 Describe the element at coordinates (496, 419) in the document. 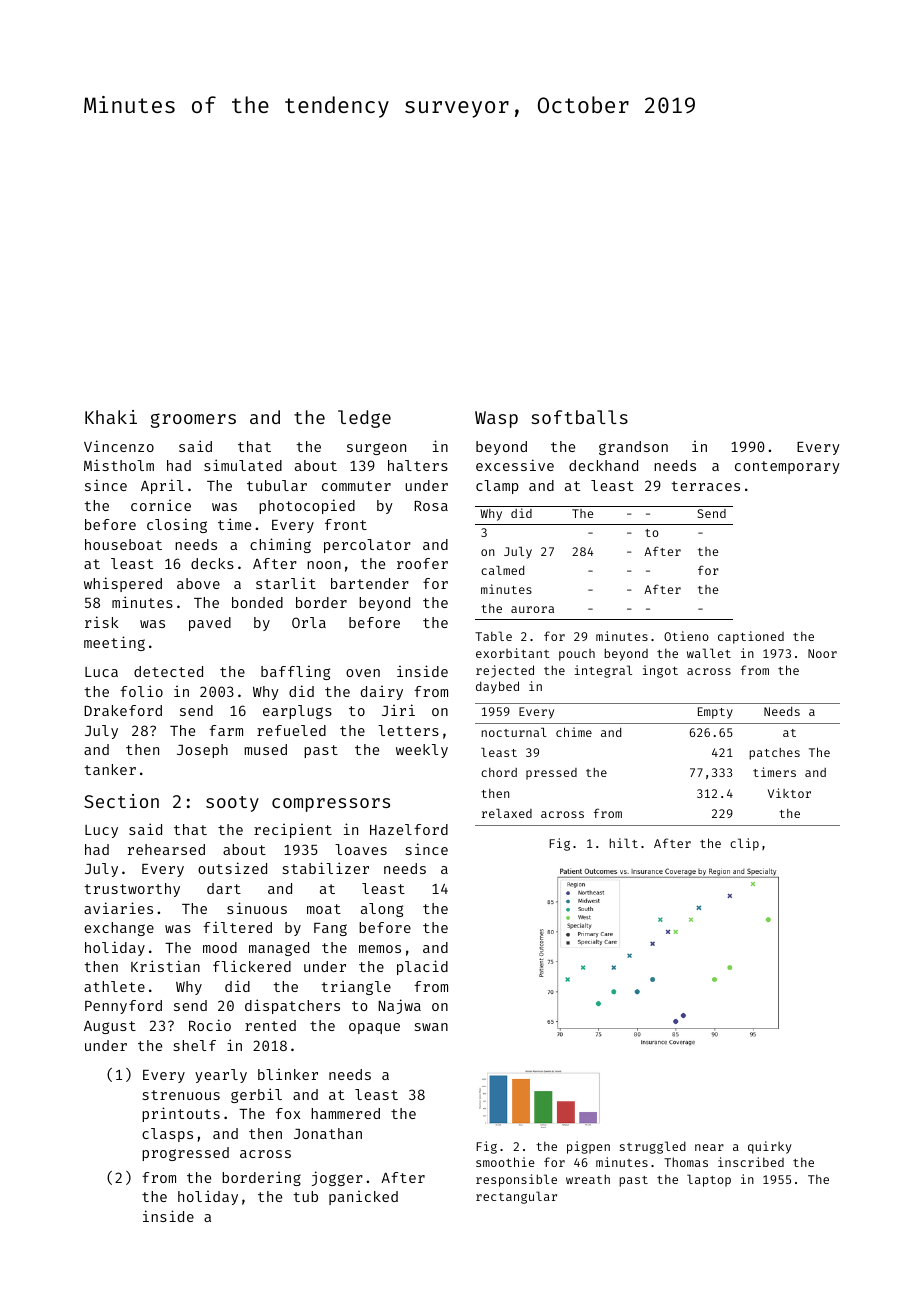

I see `Wasp` at that location.
